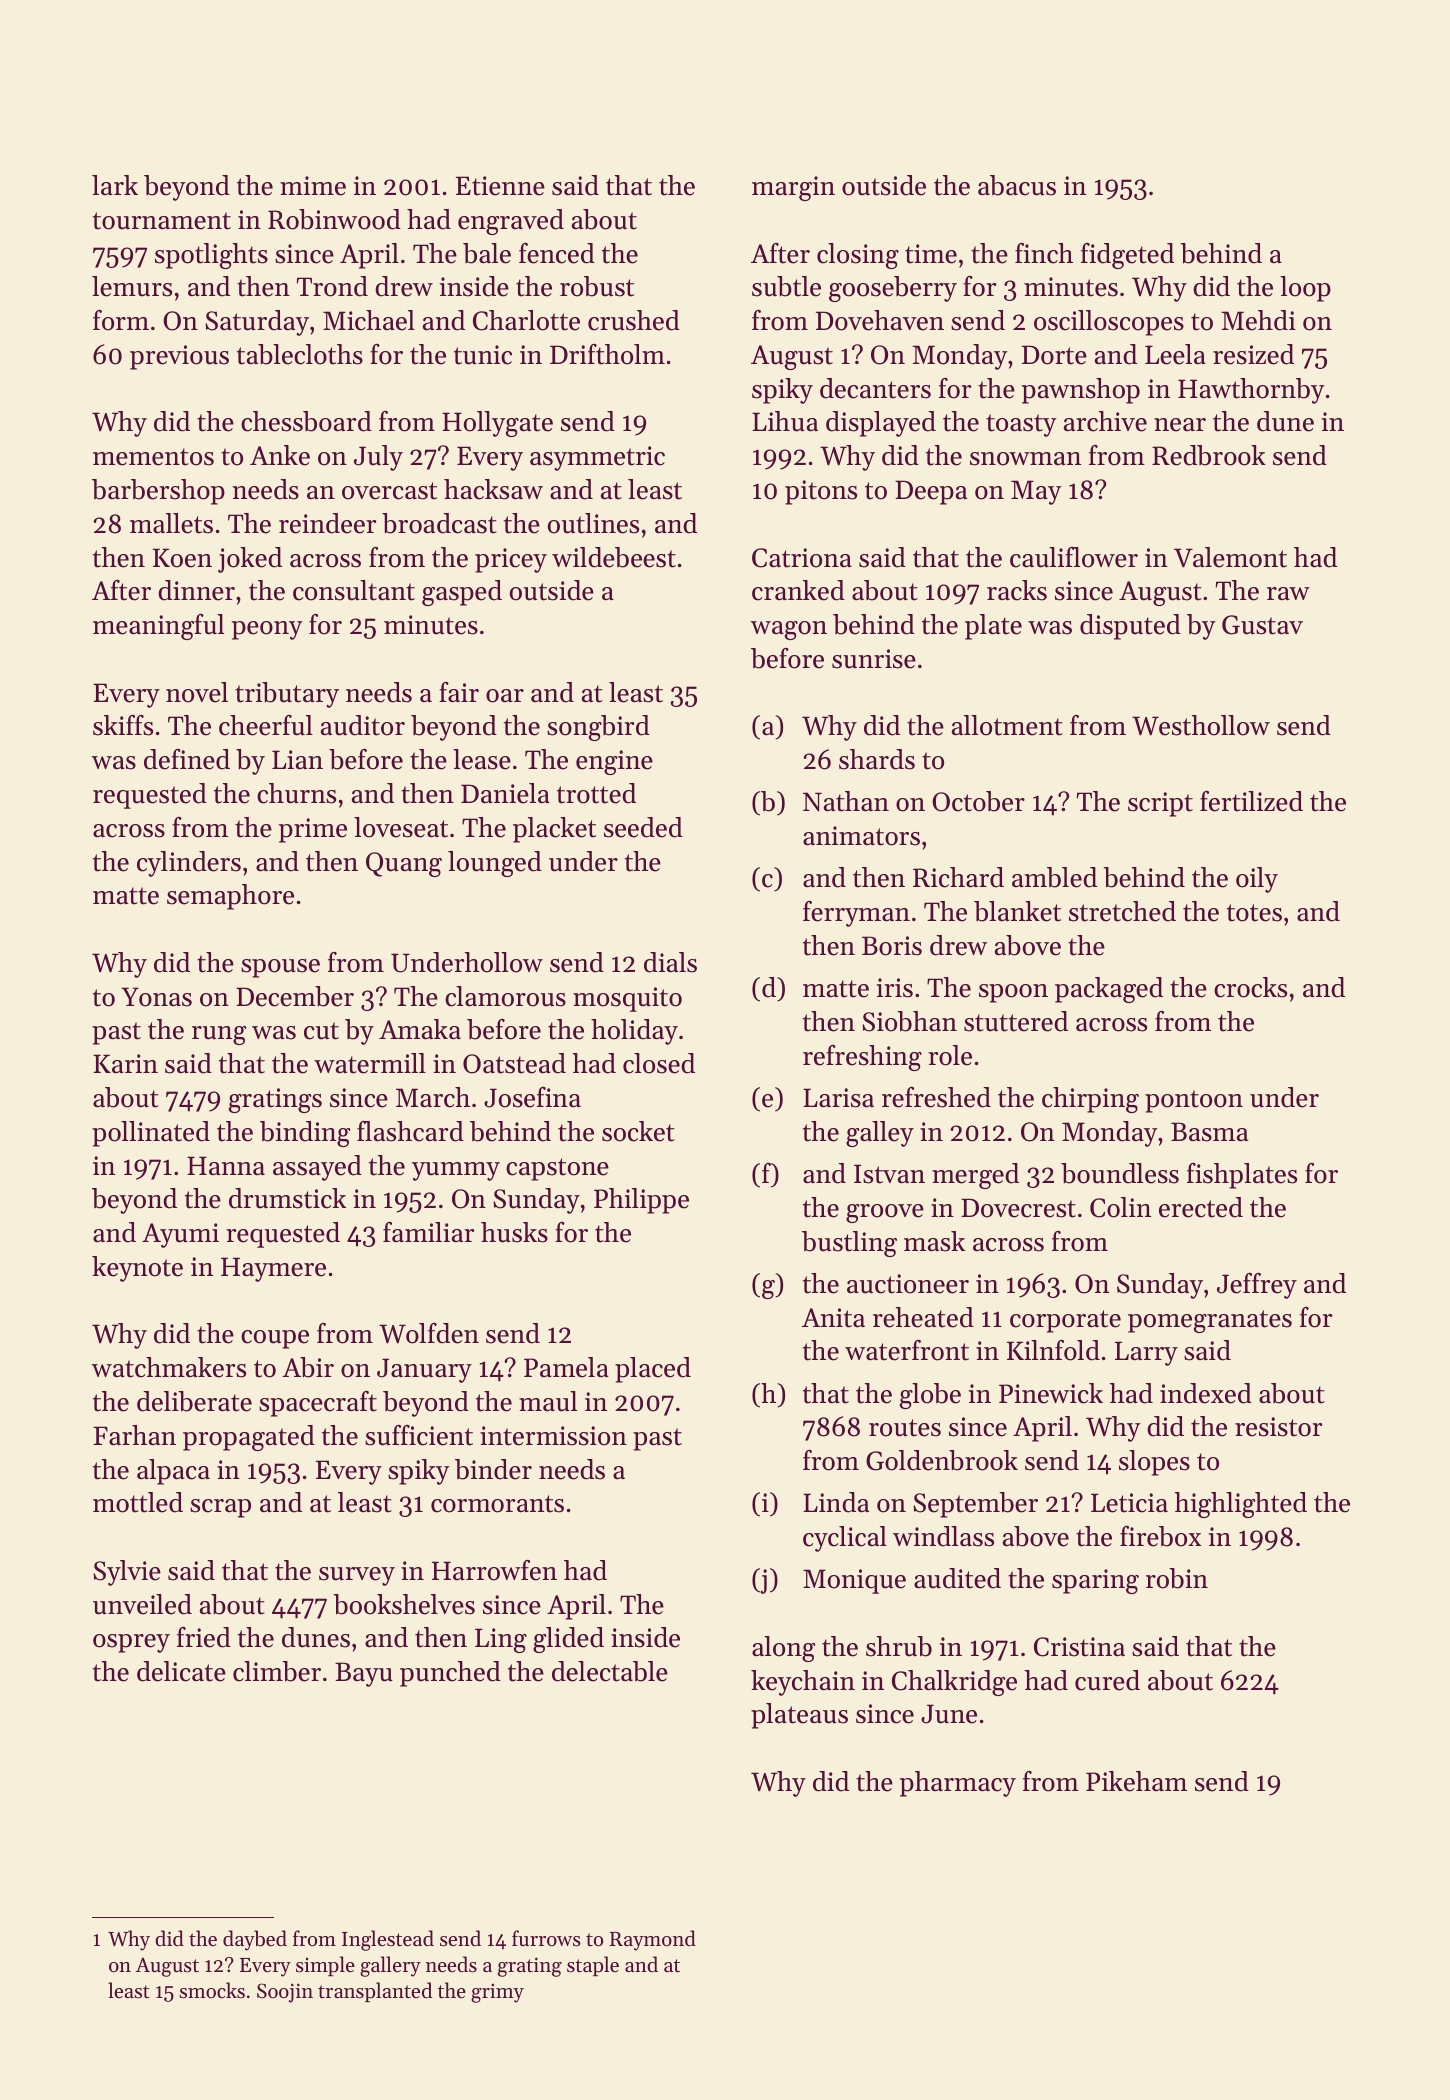 This screenshot has width=1450, height=2100. I want to click on Lihua, so click(785, 421).
